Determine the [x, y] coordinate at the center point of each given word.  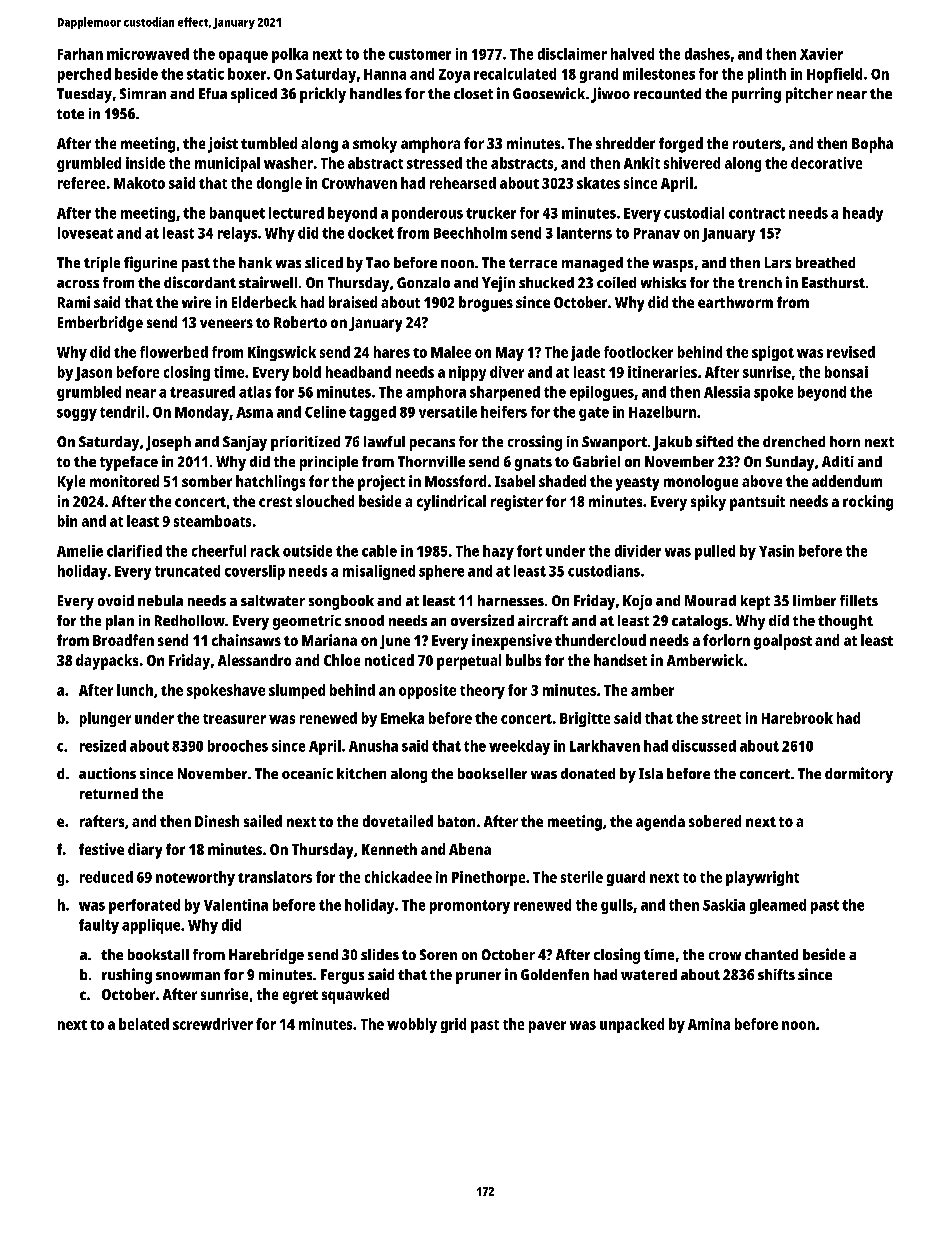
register [517, 503]
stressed [434, 163]
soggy [77, 415]
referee [81, 183]
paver [547, 1027]
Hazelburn [662, 412]
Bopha [872, 145]
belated [144, 1024]
